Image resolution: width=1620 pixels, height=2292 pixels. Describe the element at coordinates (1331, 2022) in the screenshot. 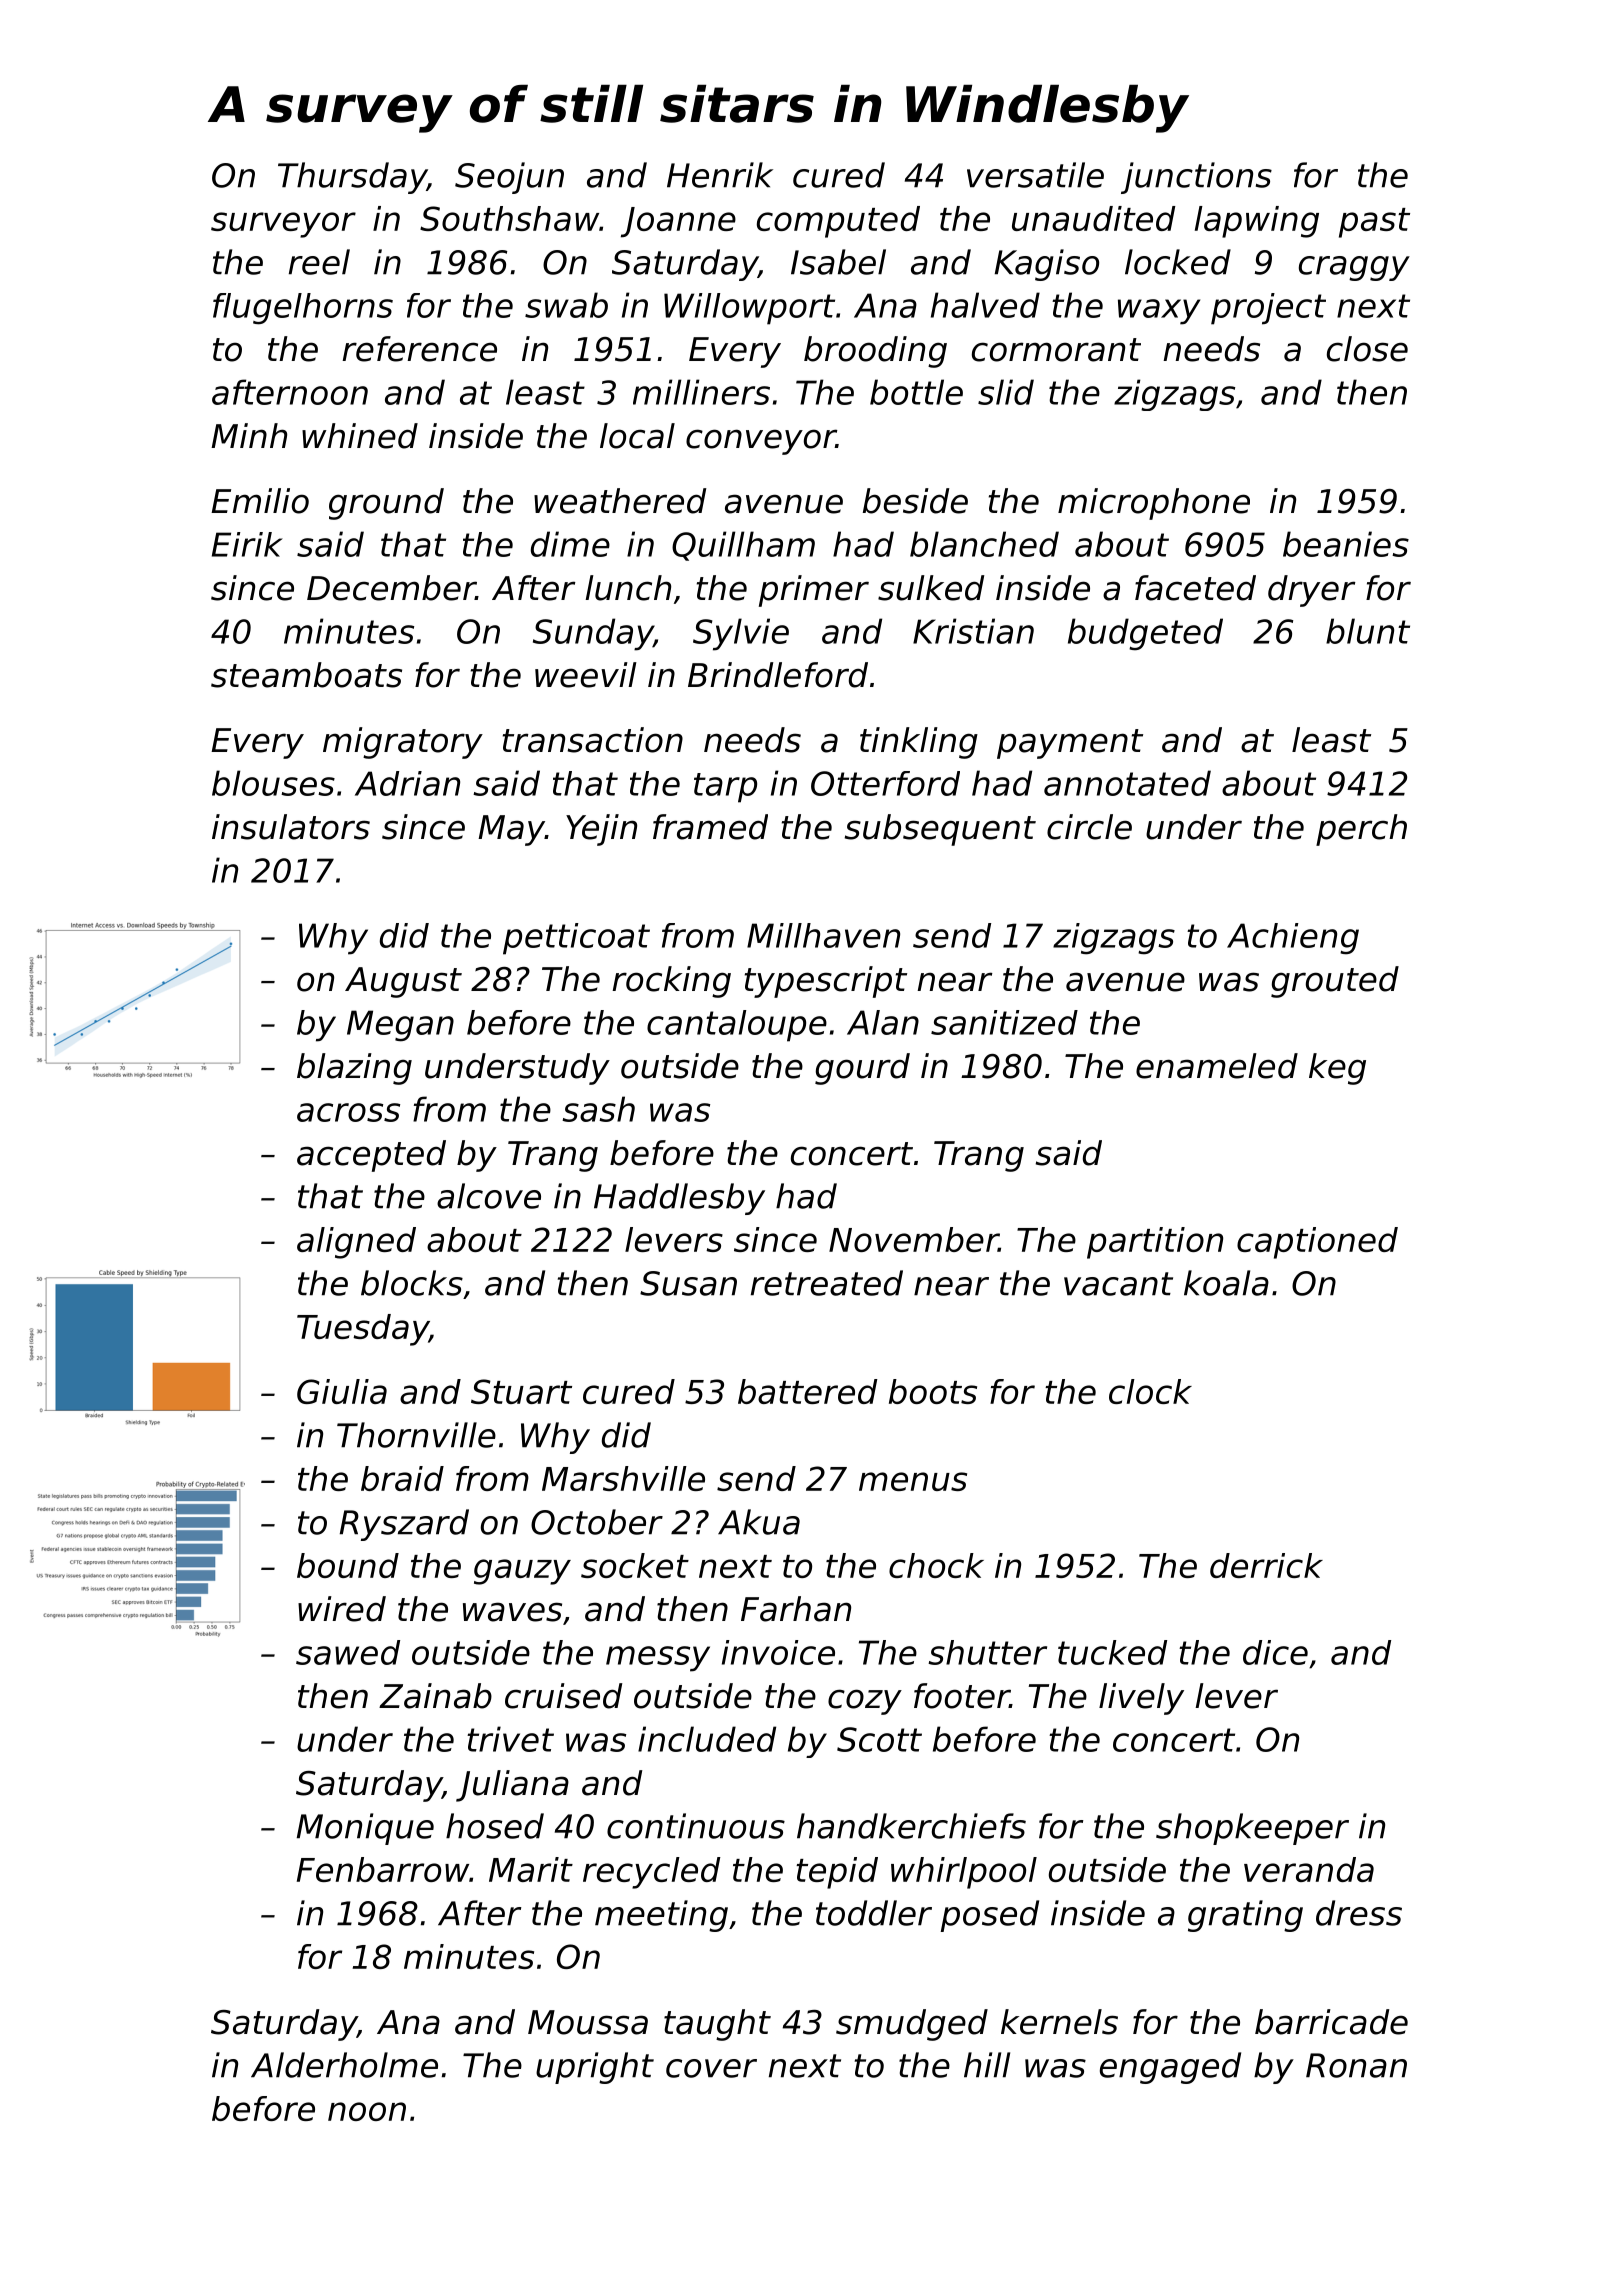

I see `barricade` at that location.
